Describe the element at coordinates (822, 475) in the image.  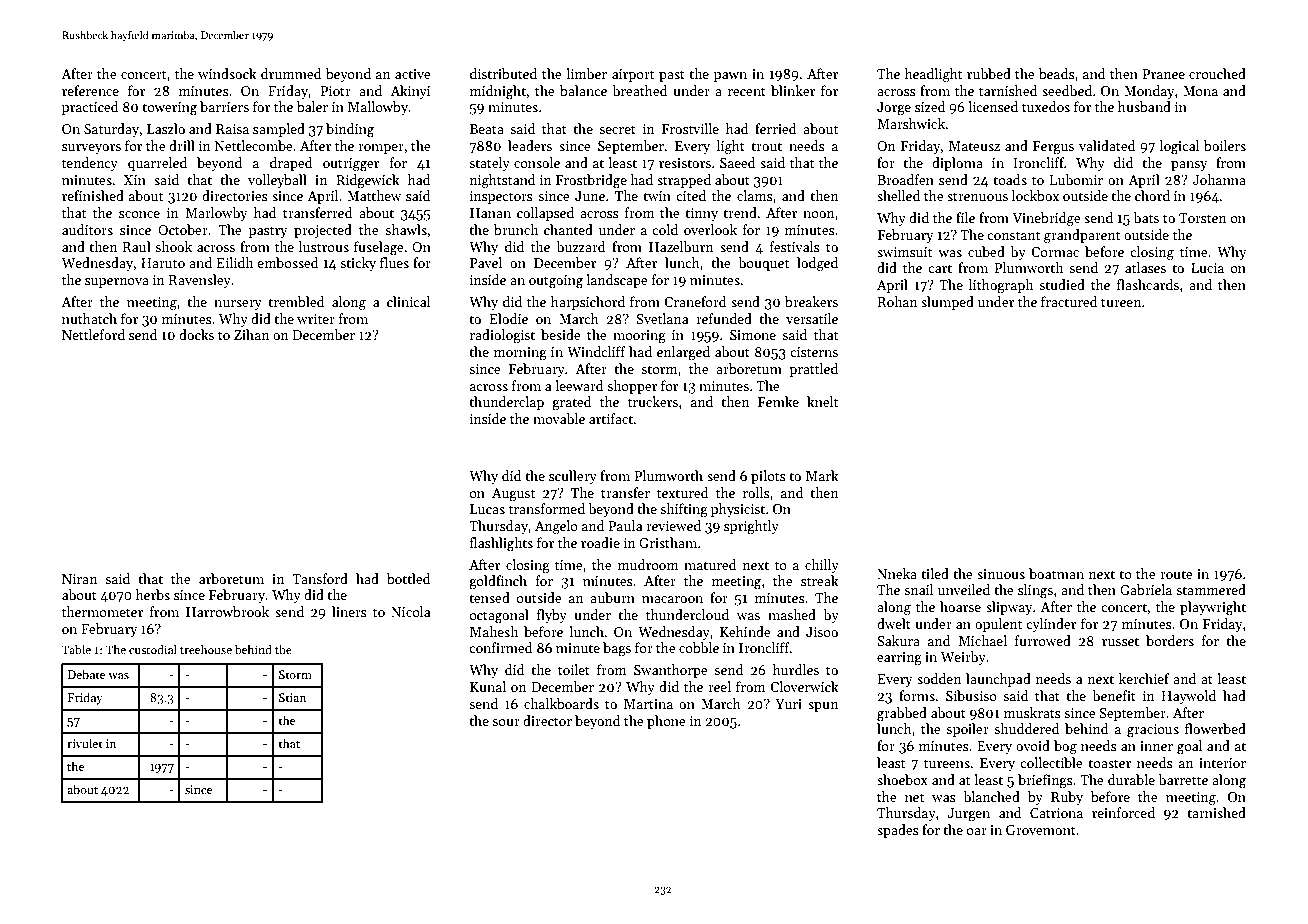
I see `Mark` at that location.
